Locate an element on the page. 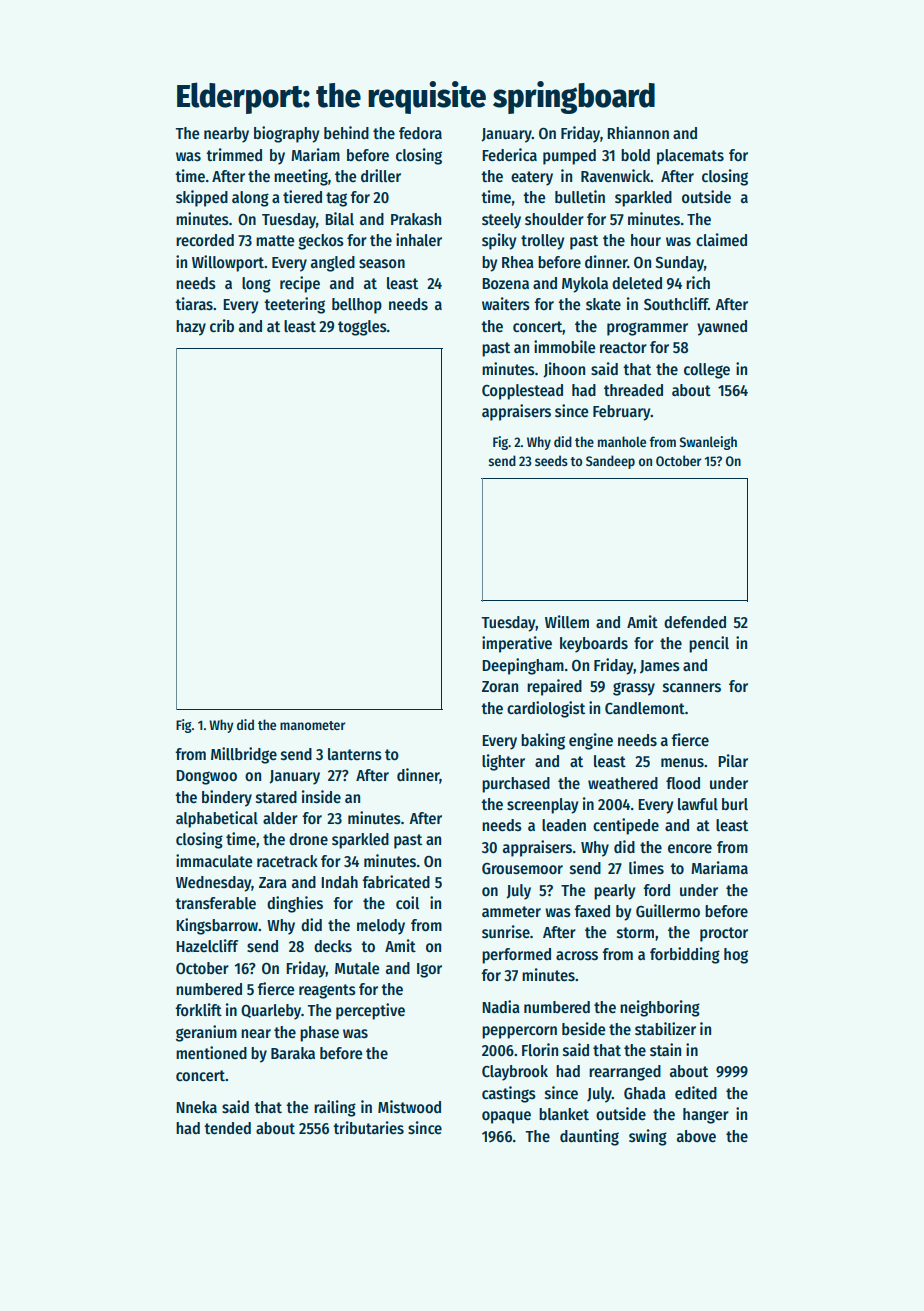  defended is located at coordinates (695, 622).
